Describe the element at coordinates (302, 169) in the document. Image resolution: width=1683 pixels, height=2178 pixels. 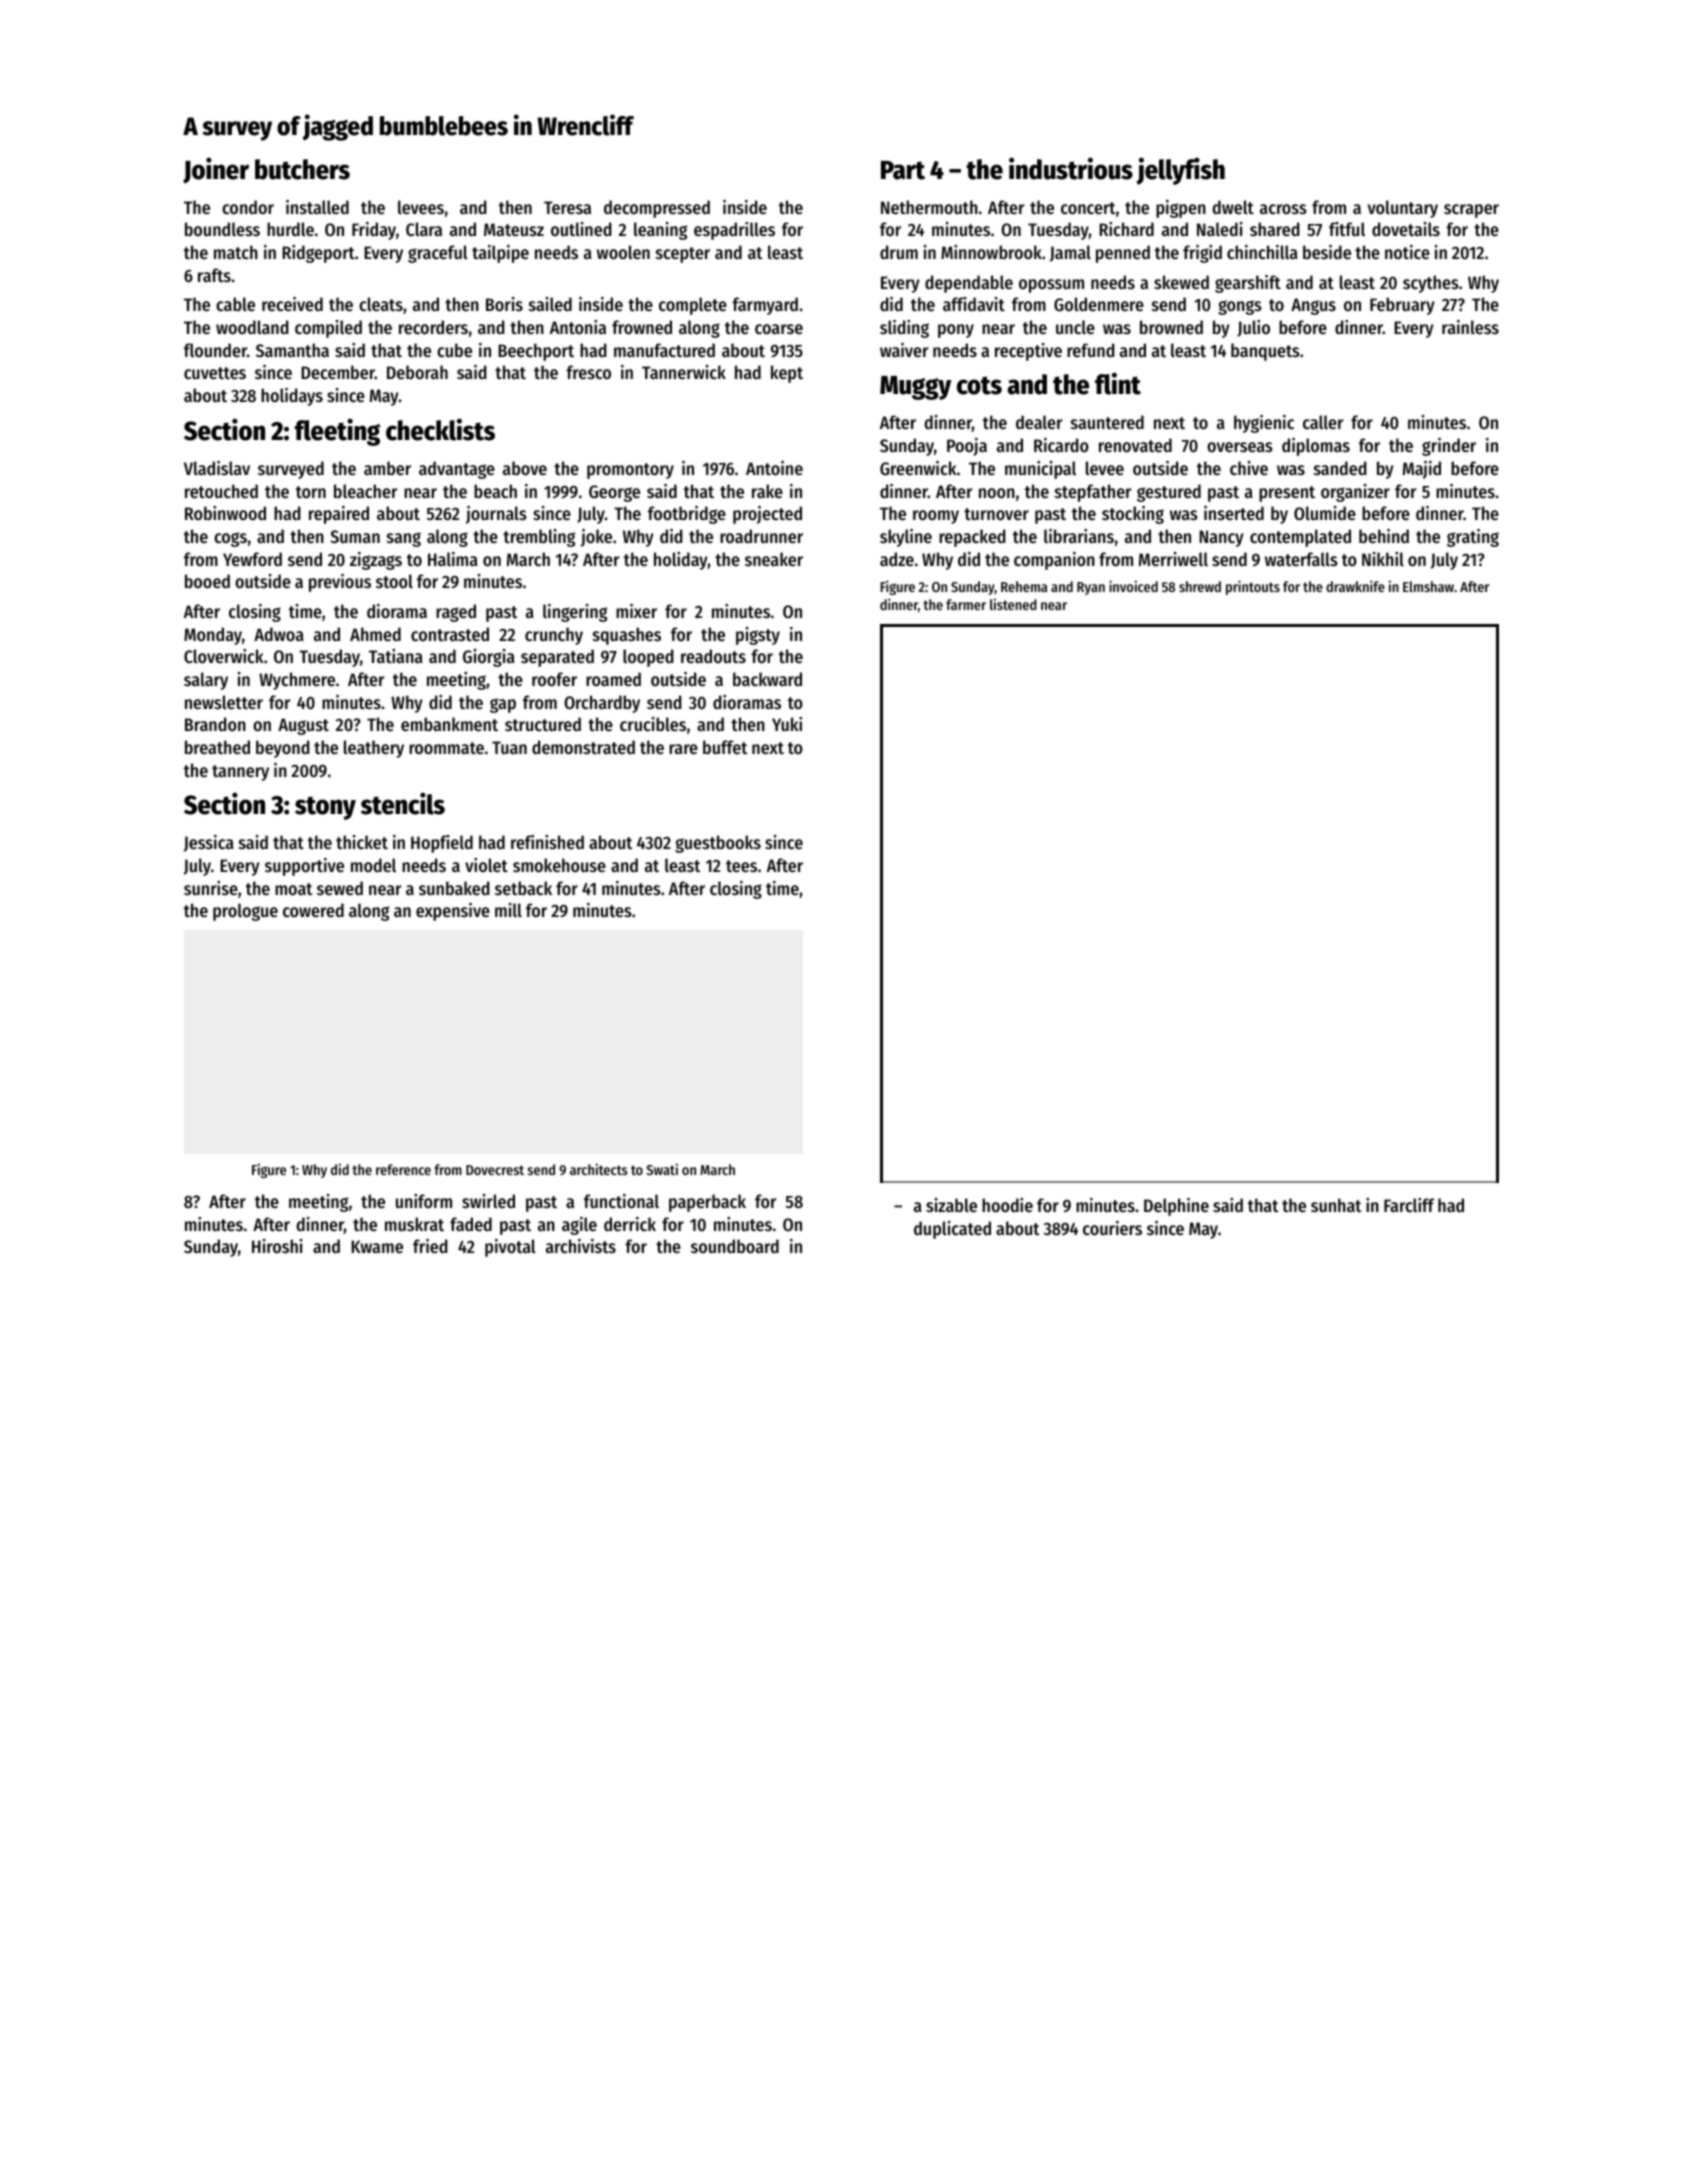
I see `butchers` at that location.
